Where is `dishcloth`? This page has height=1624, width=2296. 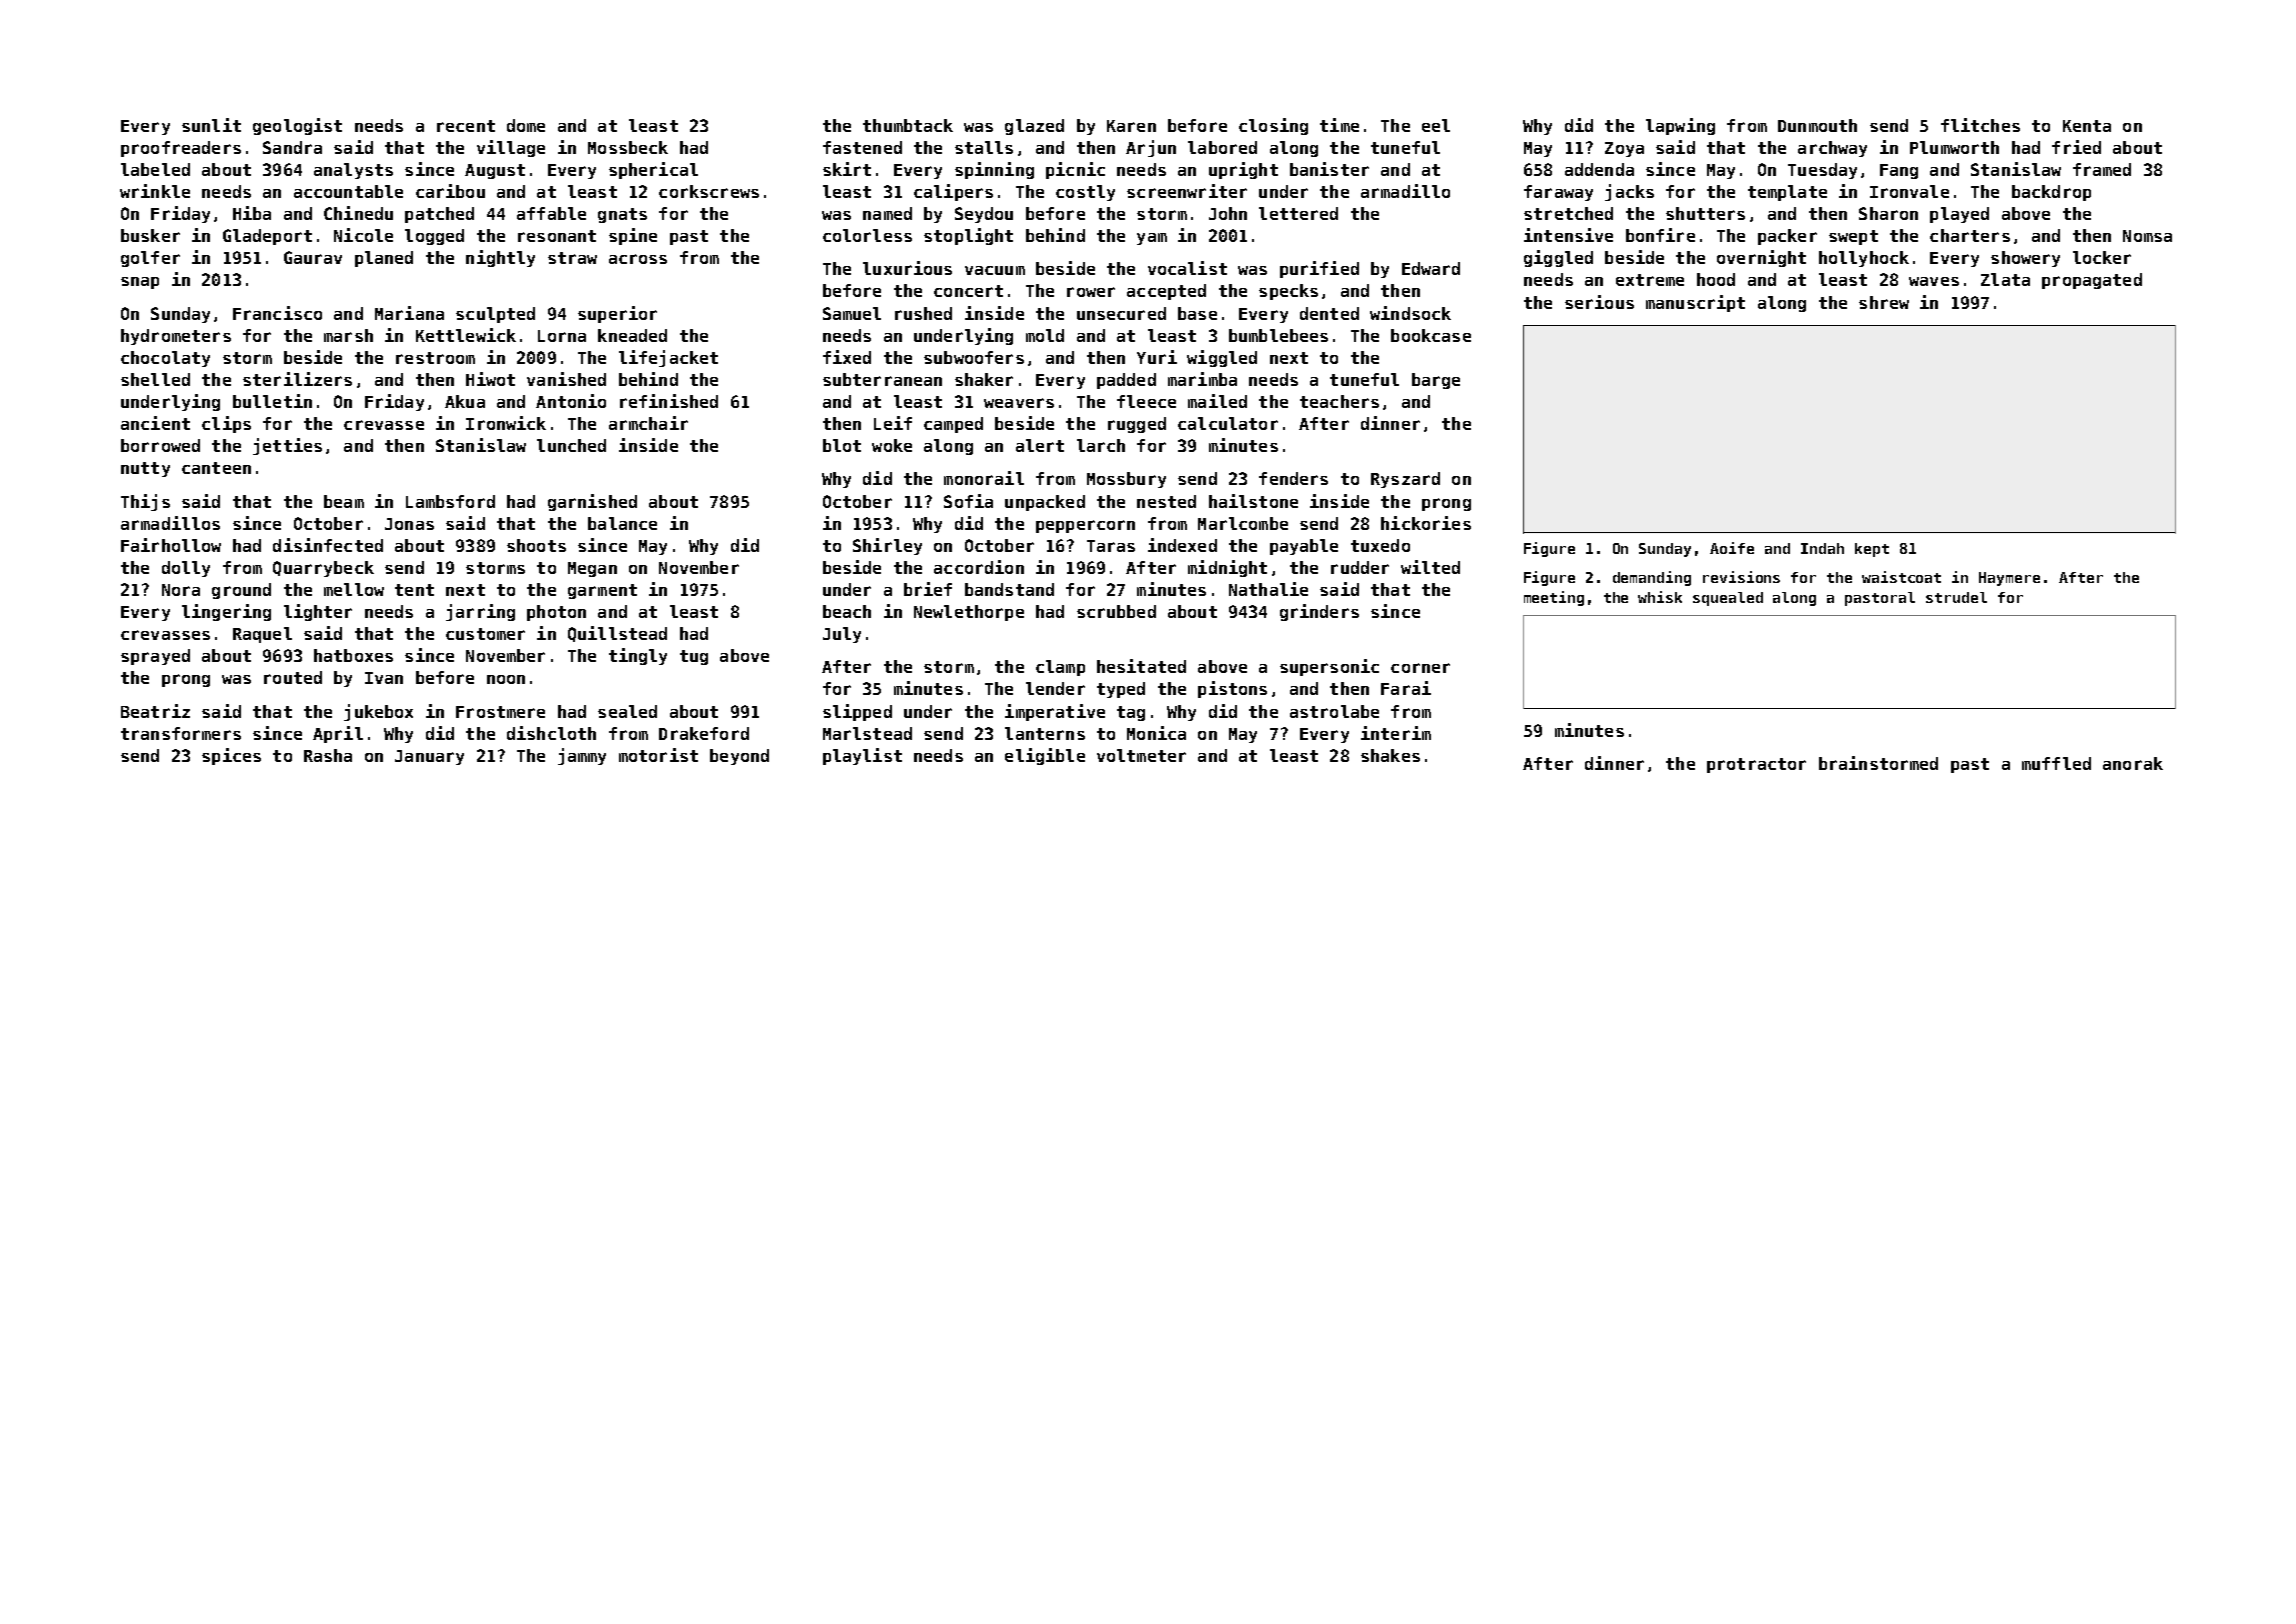
dishcloth is located at coordinates (551, 733).
